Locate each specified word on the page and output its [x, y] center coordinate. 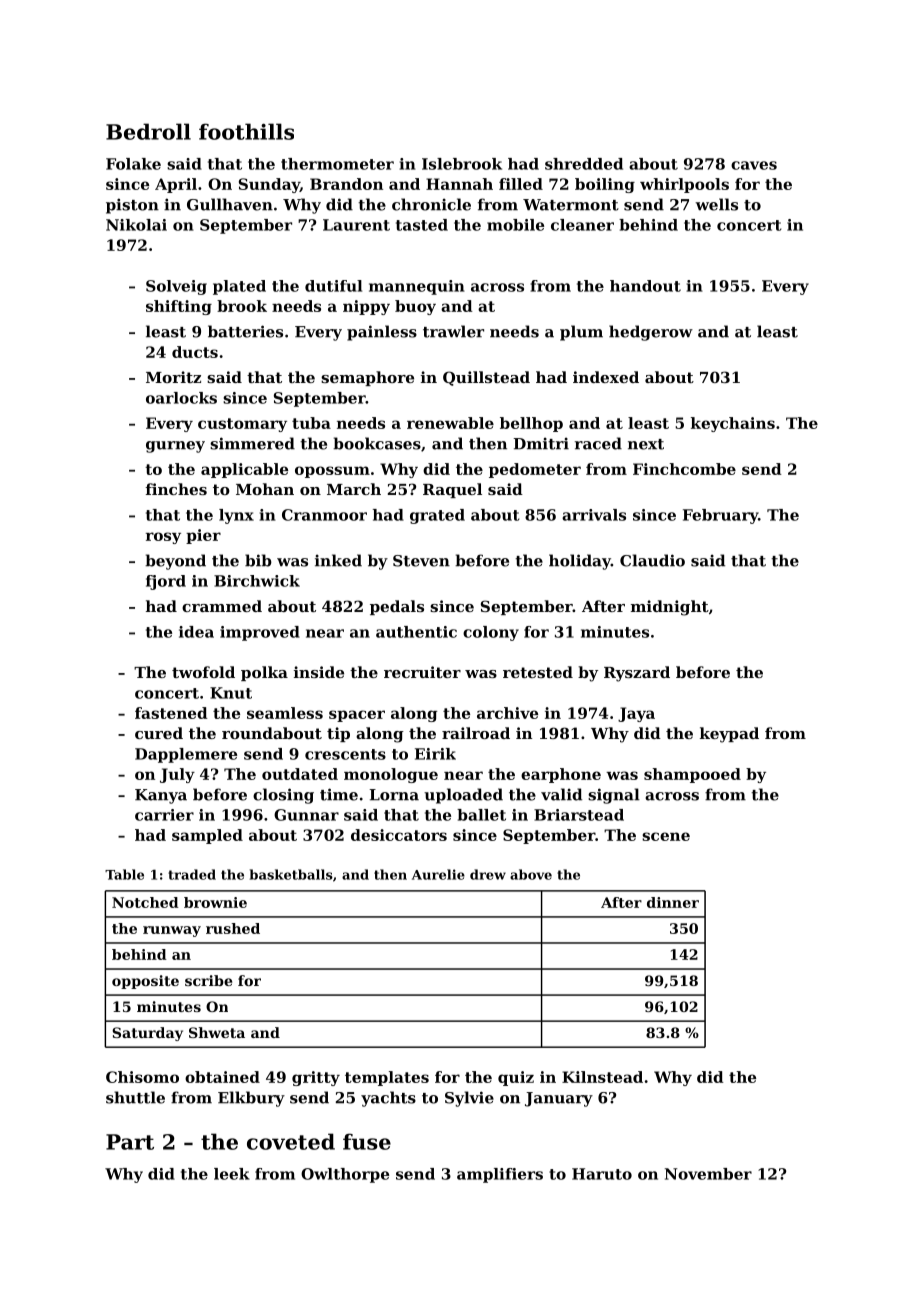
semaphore [367, 378]
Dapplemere [186, 755]
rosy [163, 538]
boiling [605, 185]
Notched [145, 902]
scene [666, 836]
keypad [729, 735]
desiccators [399, 835]
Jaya [636, 714]
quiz [516, 1078]
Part [130, 1142]
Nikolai [136, 225]
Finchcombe [684, 469]
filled [521, 184]
